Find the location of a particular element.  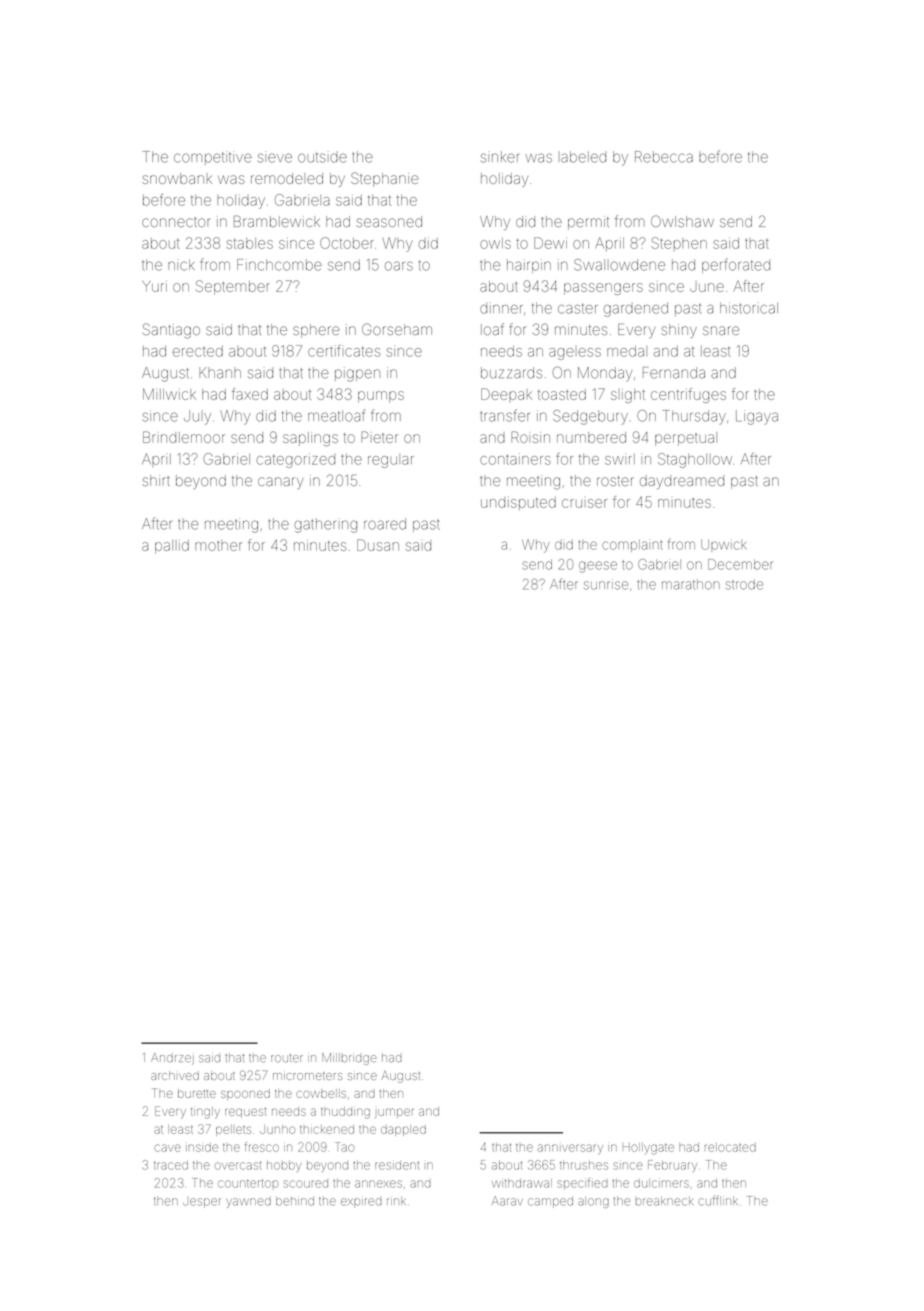

nick is located at coordinates (181, 265).
